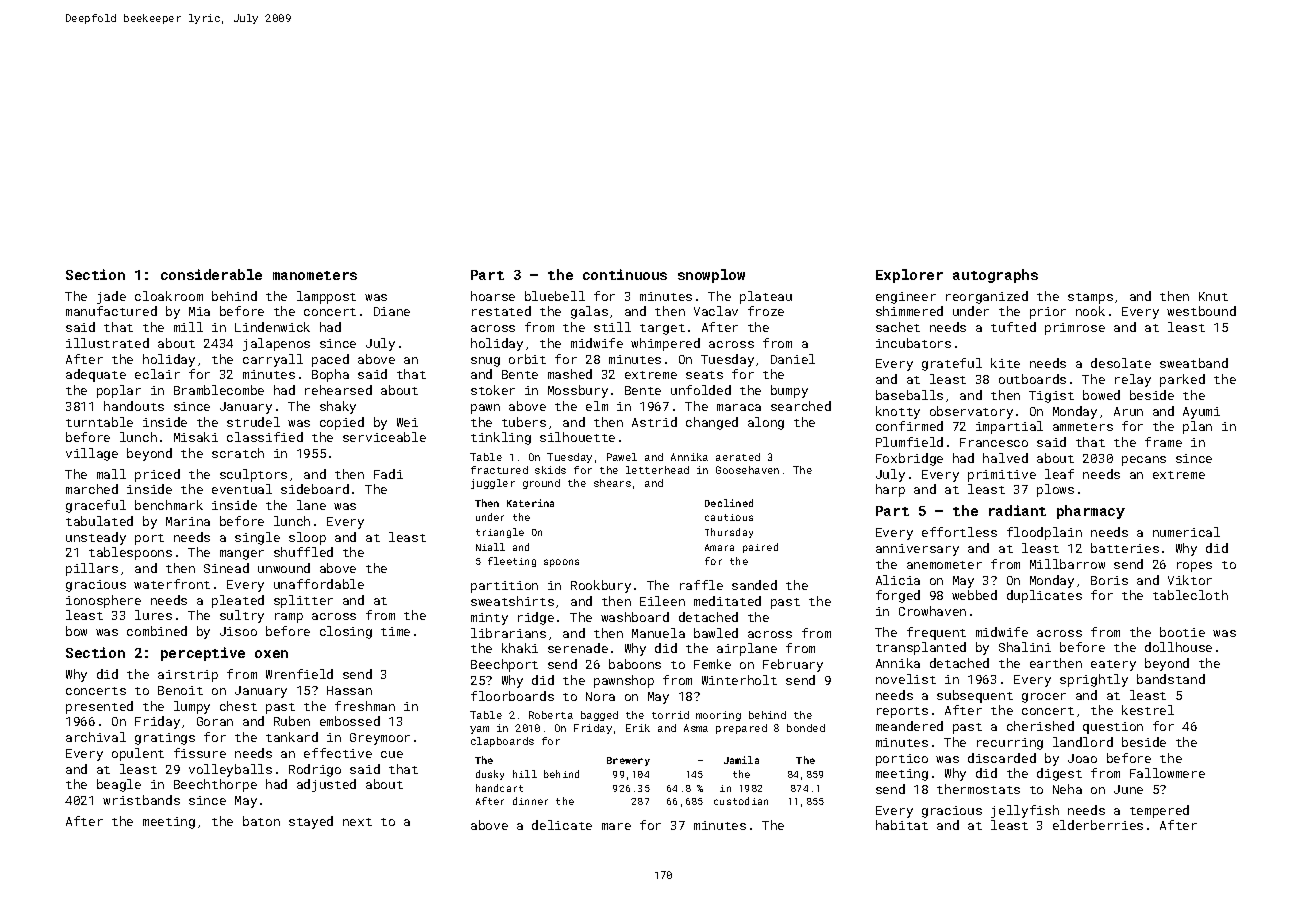 The height and width of the page is (924, 1308). I want to click on Beechthorpe, so click(215, 785).
